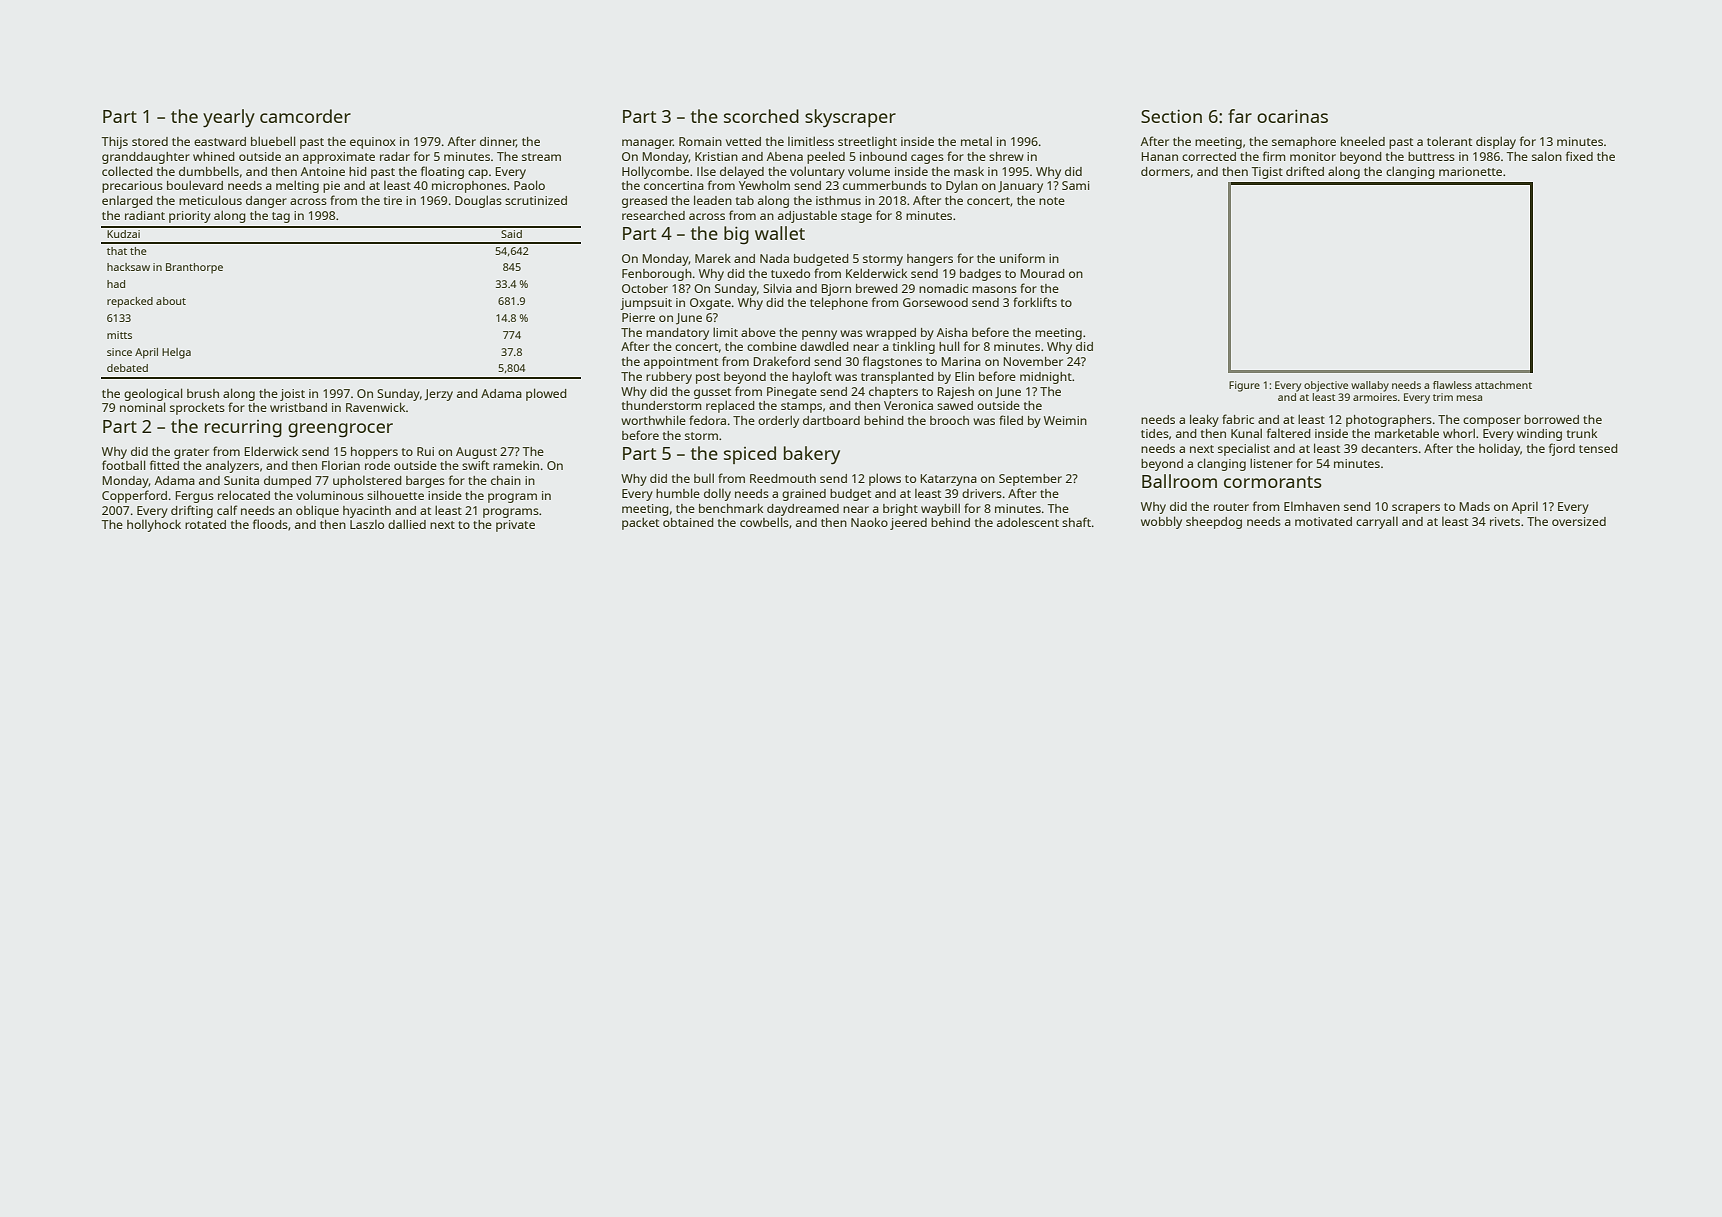 The image size is (1722, 1217). I want to click on uniform, so click(1022, 258).
